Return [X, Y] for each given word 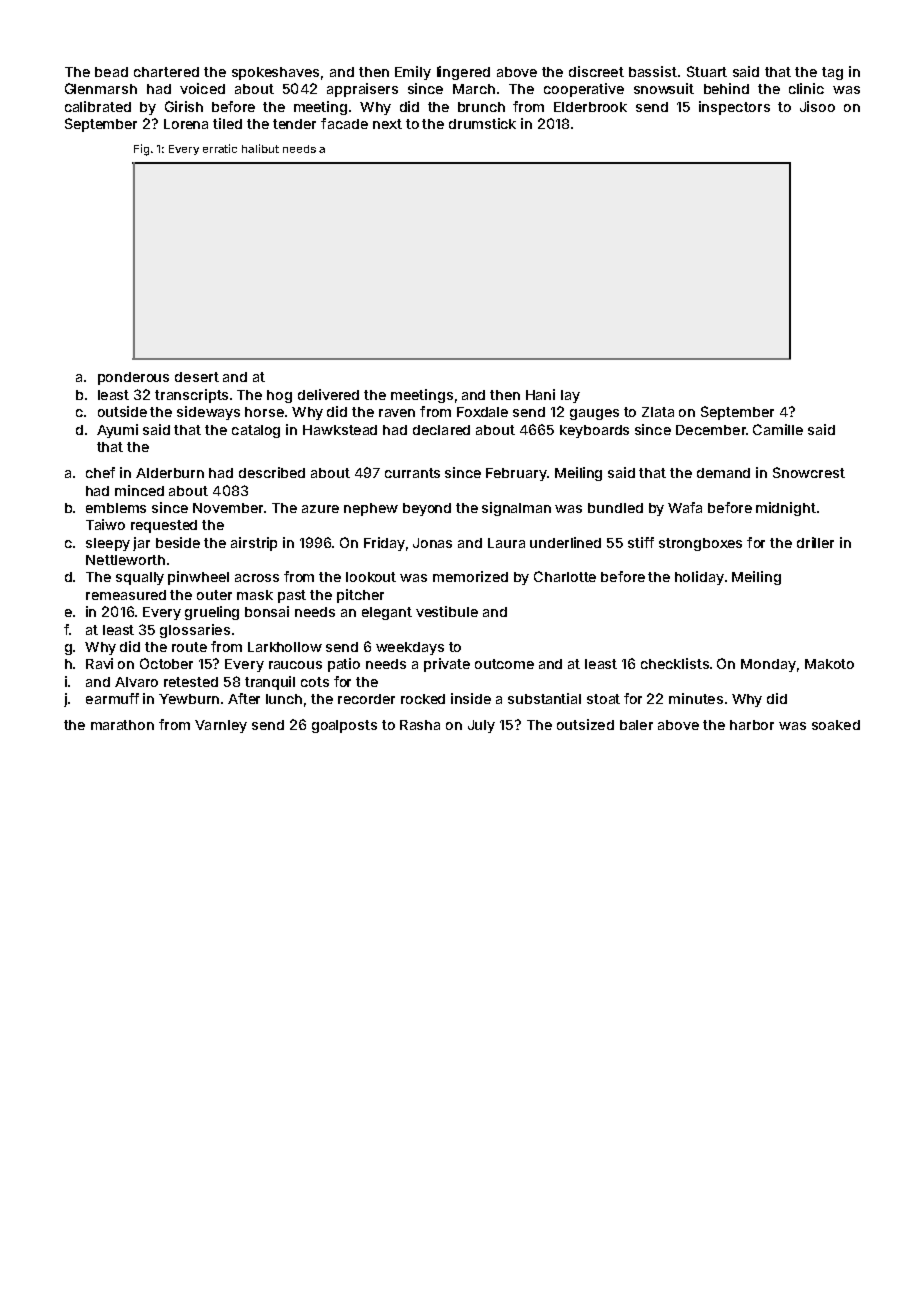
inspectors [734, 108]
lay [570, 396]
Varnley [221, 726]
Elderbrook [590, 107]
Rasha [420, 725]
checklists [675, 663]
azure [320, 509]
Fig [141, 150]
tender [294, 124]
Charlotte [565, 576]
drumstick [482, 123]
